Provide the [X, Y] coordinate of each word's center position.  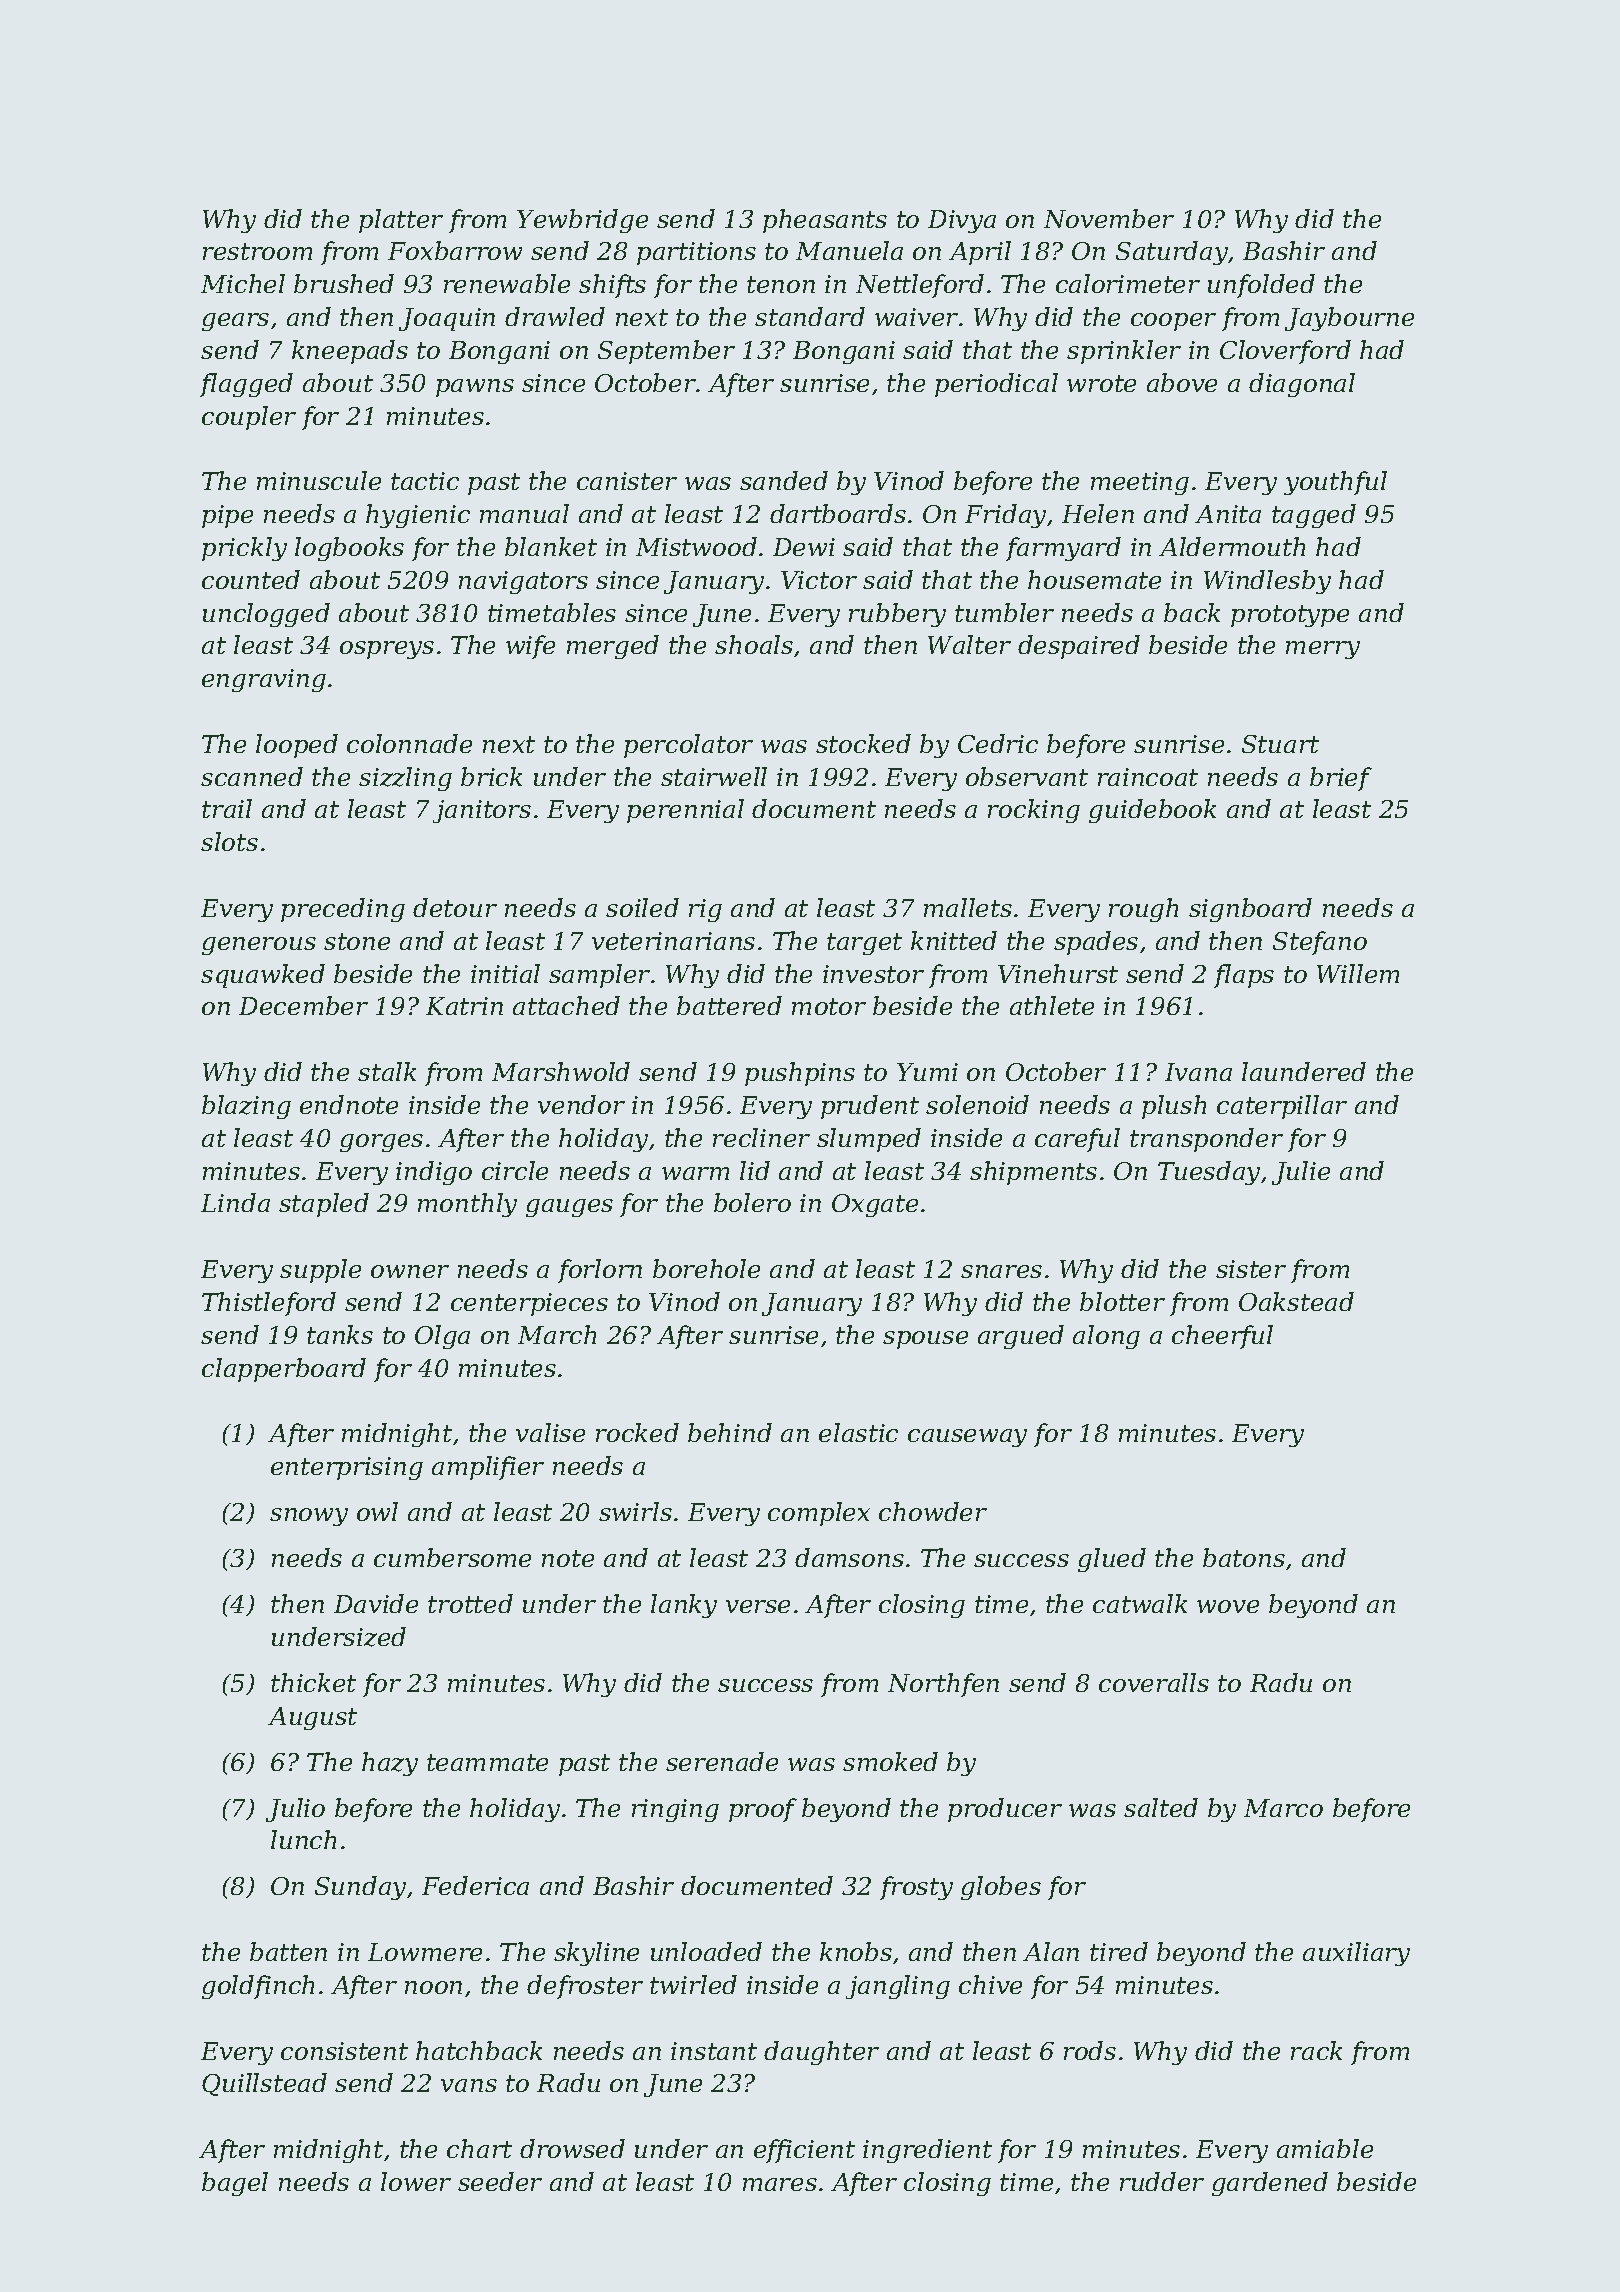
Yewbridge [582, 221]
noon [433, 1987]
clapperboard [284, 1370]
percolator [688, 746]
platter [401, 221]
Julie [1301, 1173]
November [1109, 218]
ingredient [927, 2151]
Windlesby [1267, 582]
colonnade [409, 743]
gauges [569, 1208]
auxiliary [1356, 1954]
